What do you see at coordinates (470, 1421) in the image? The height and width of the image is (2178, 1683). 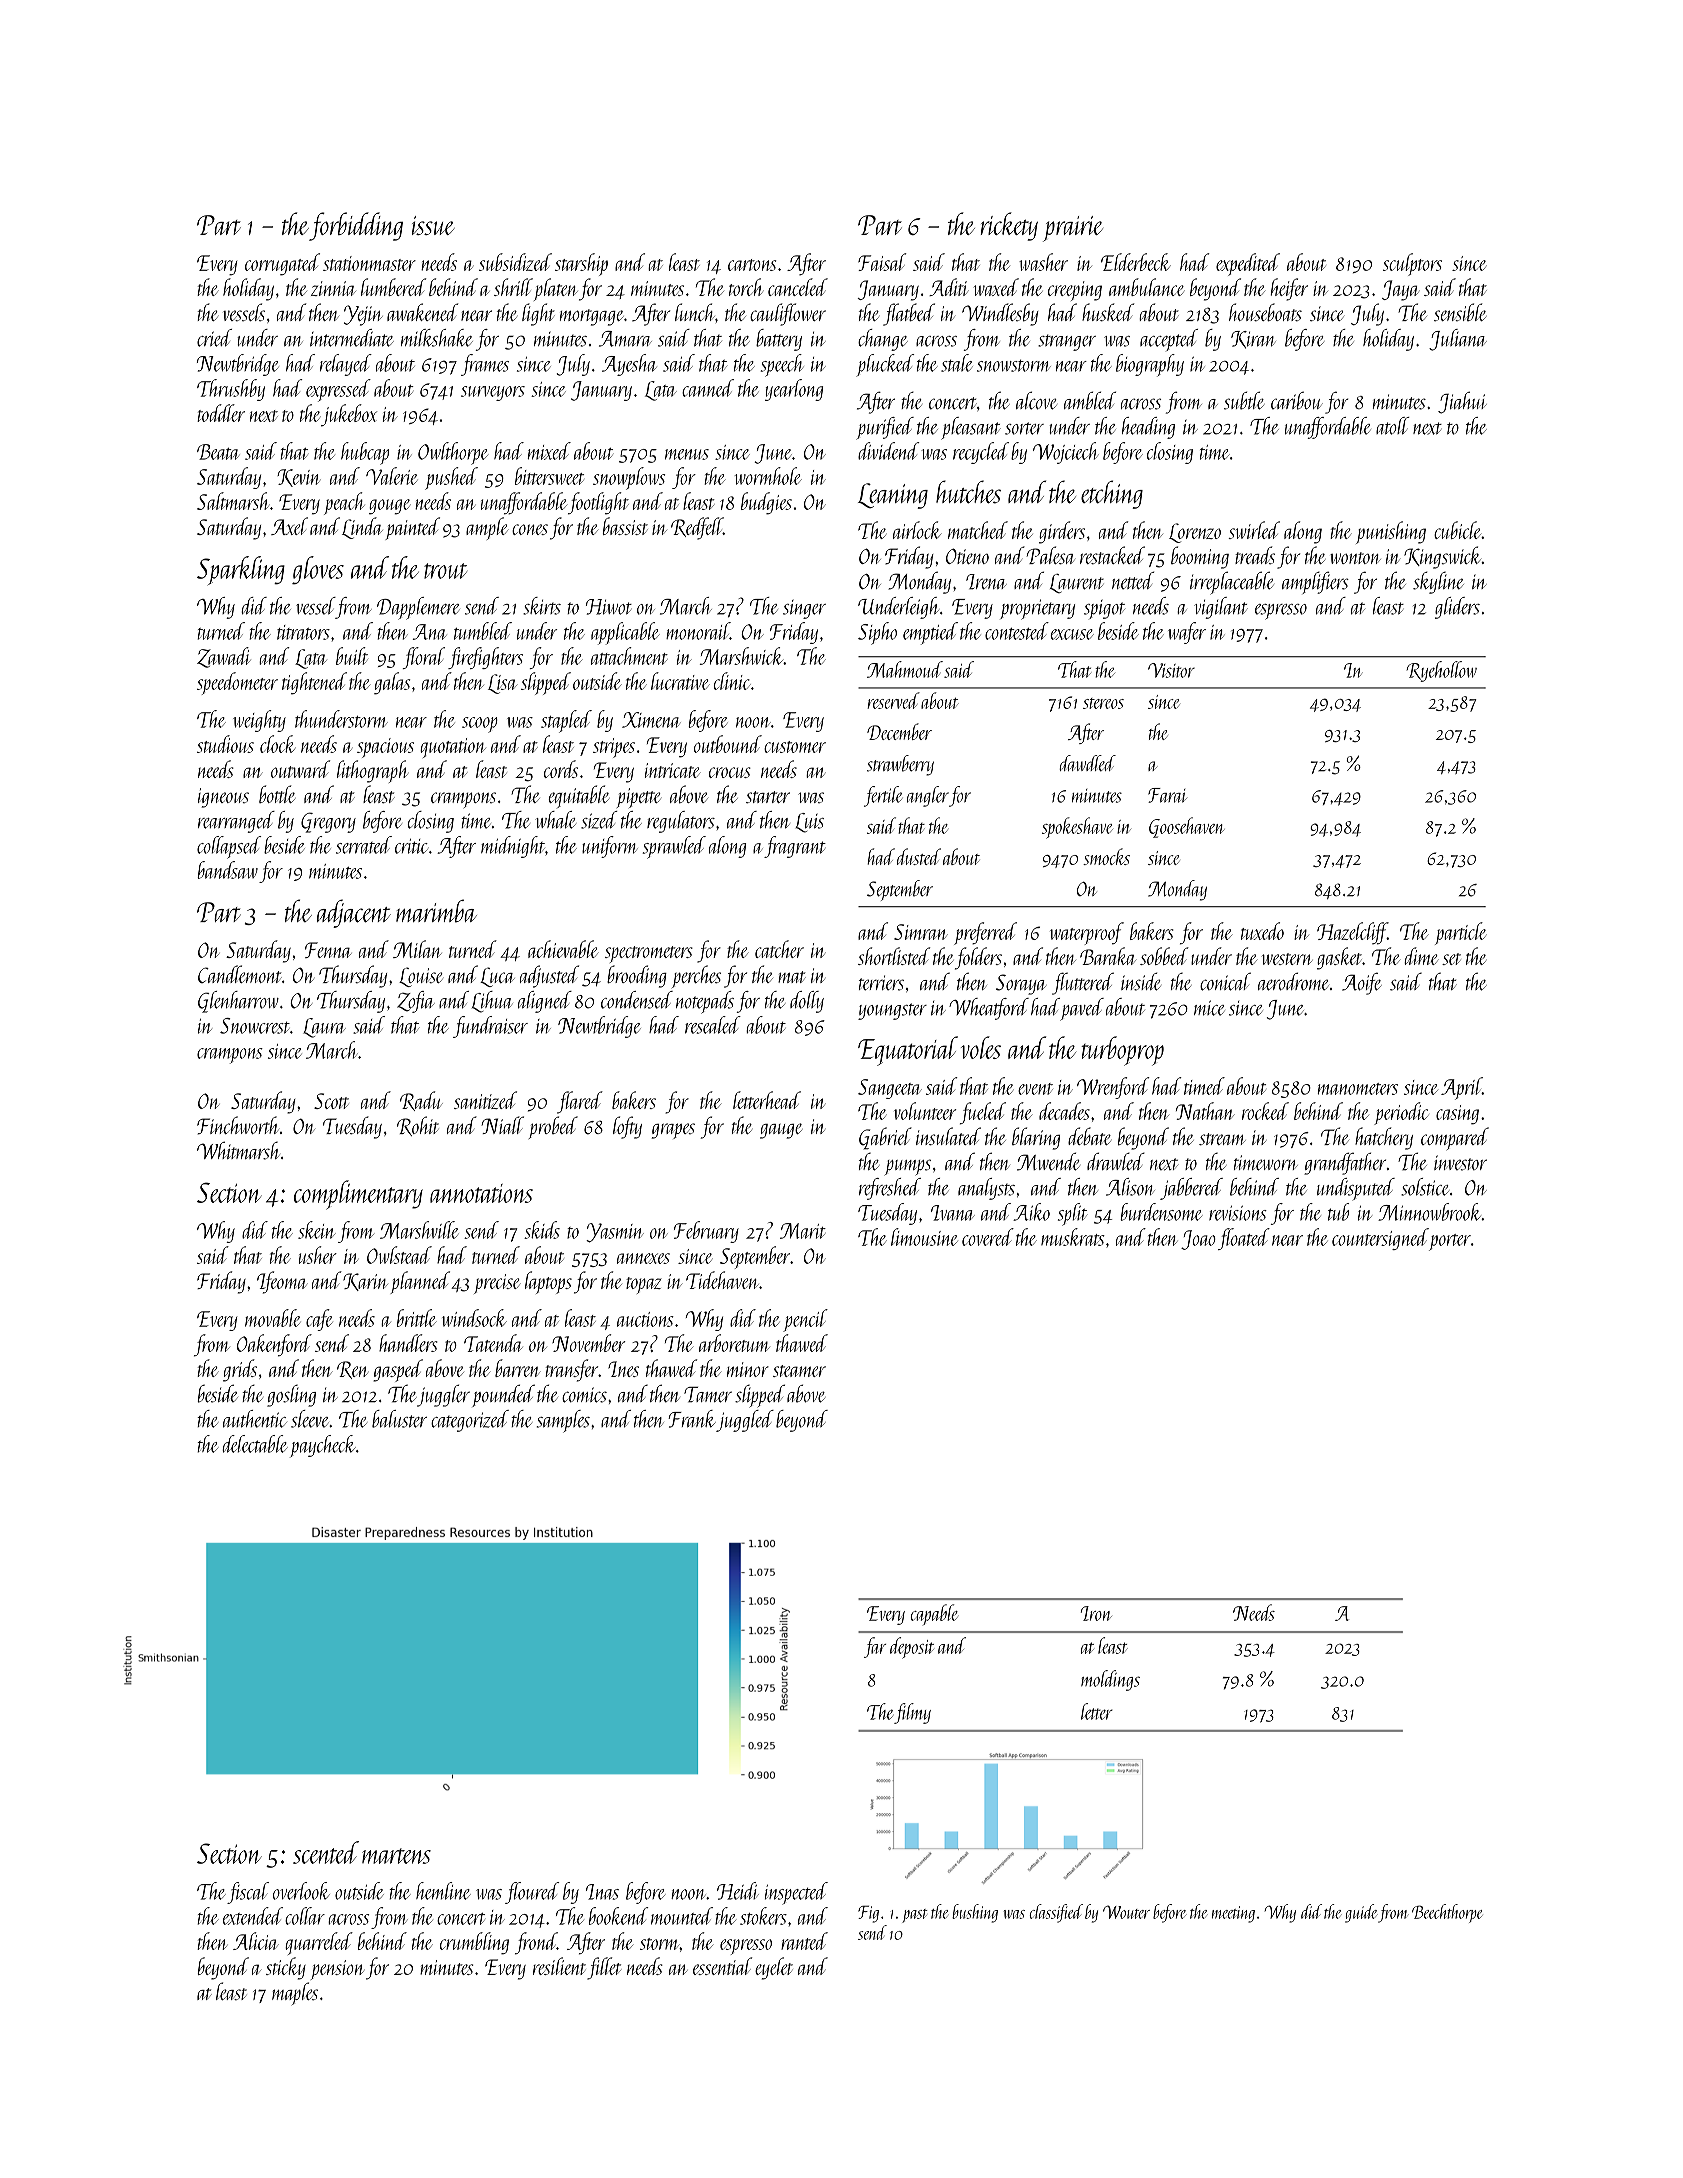 I see `categorized` at bounding box center [470, 1421].
